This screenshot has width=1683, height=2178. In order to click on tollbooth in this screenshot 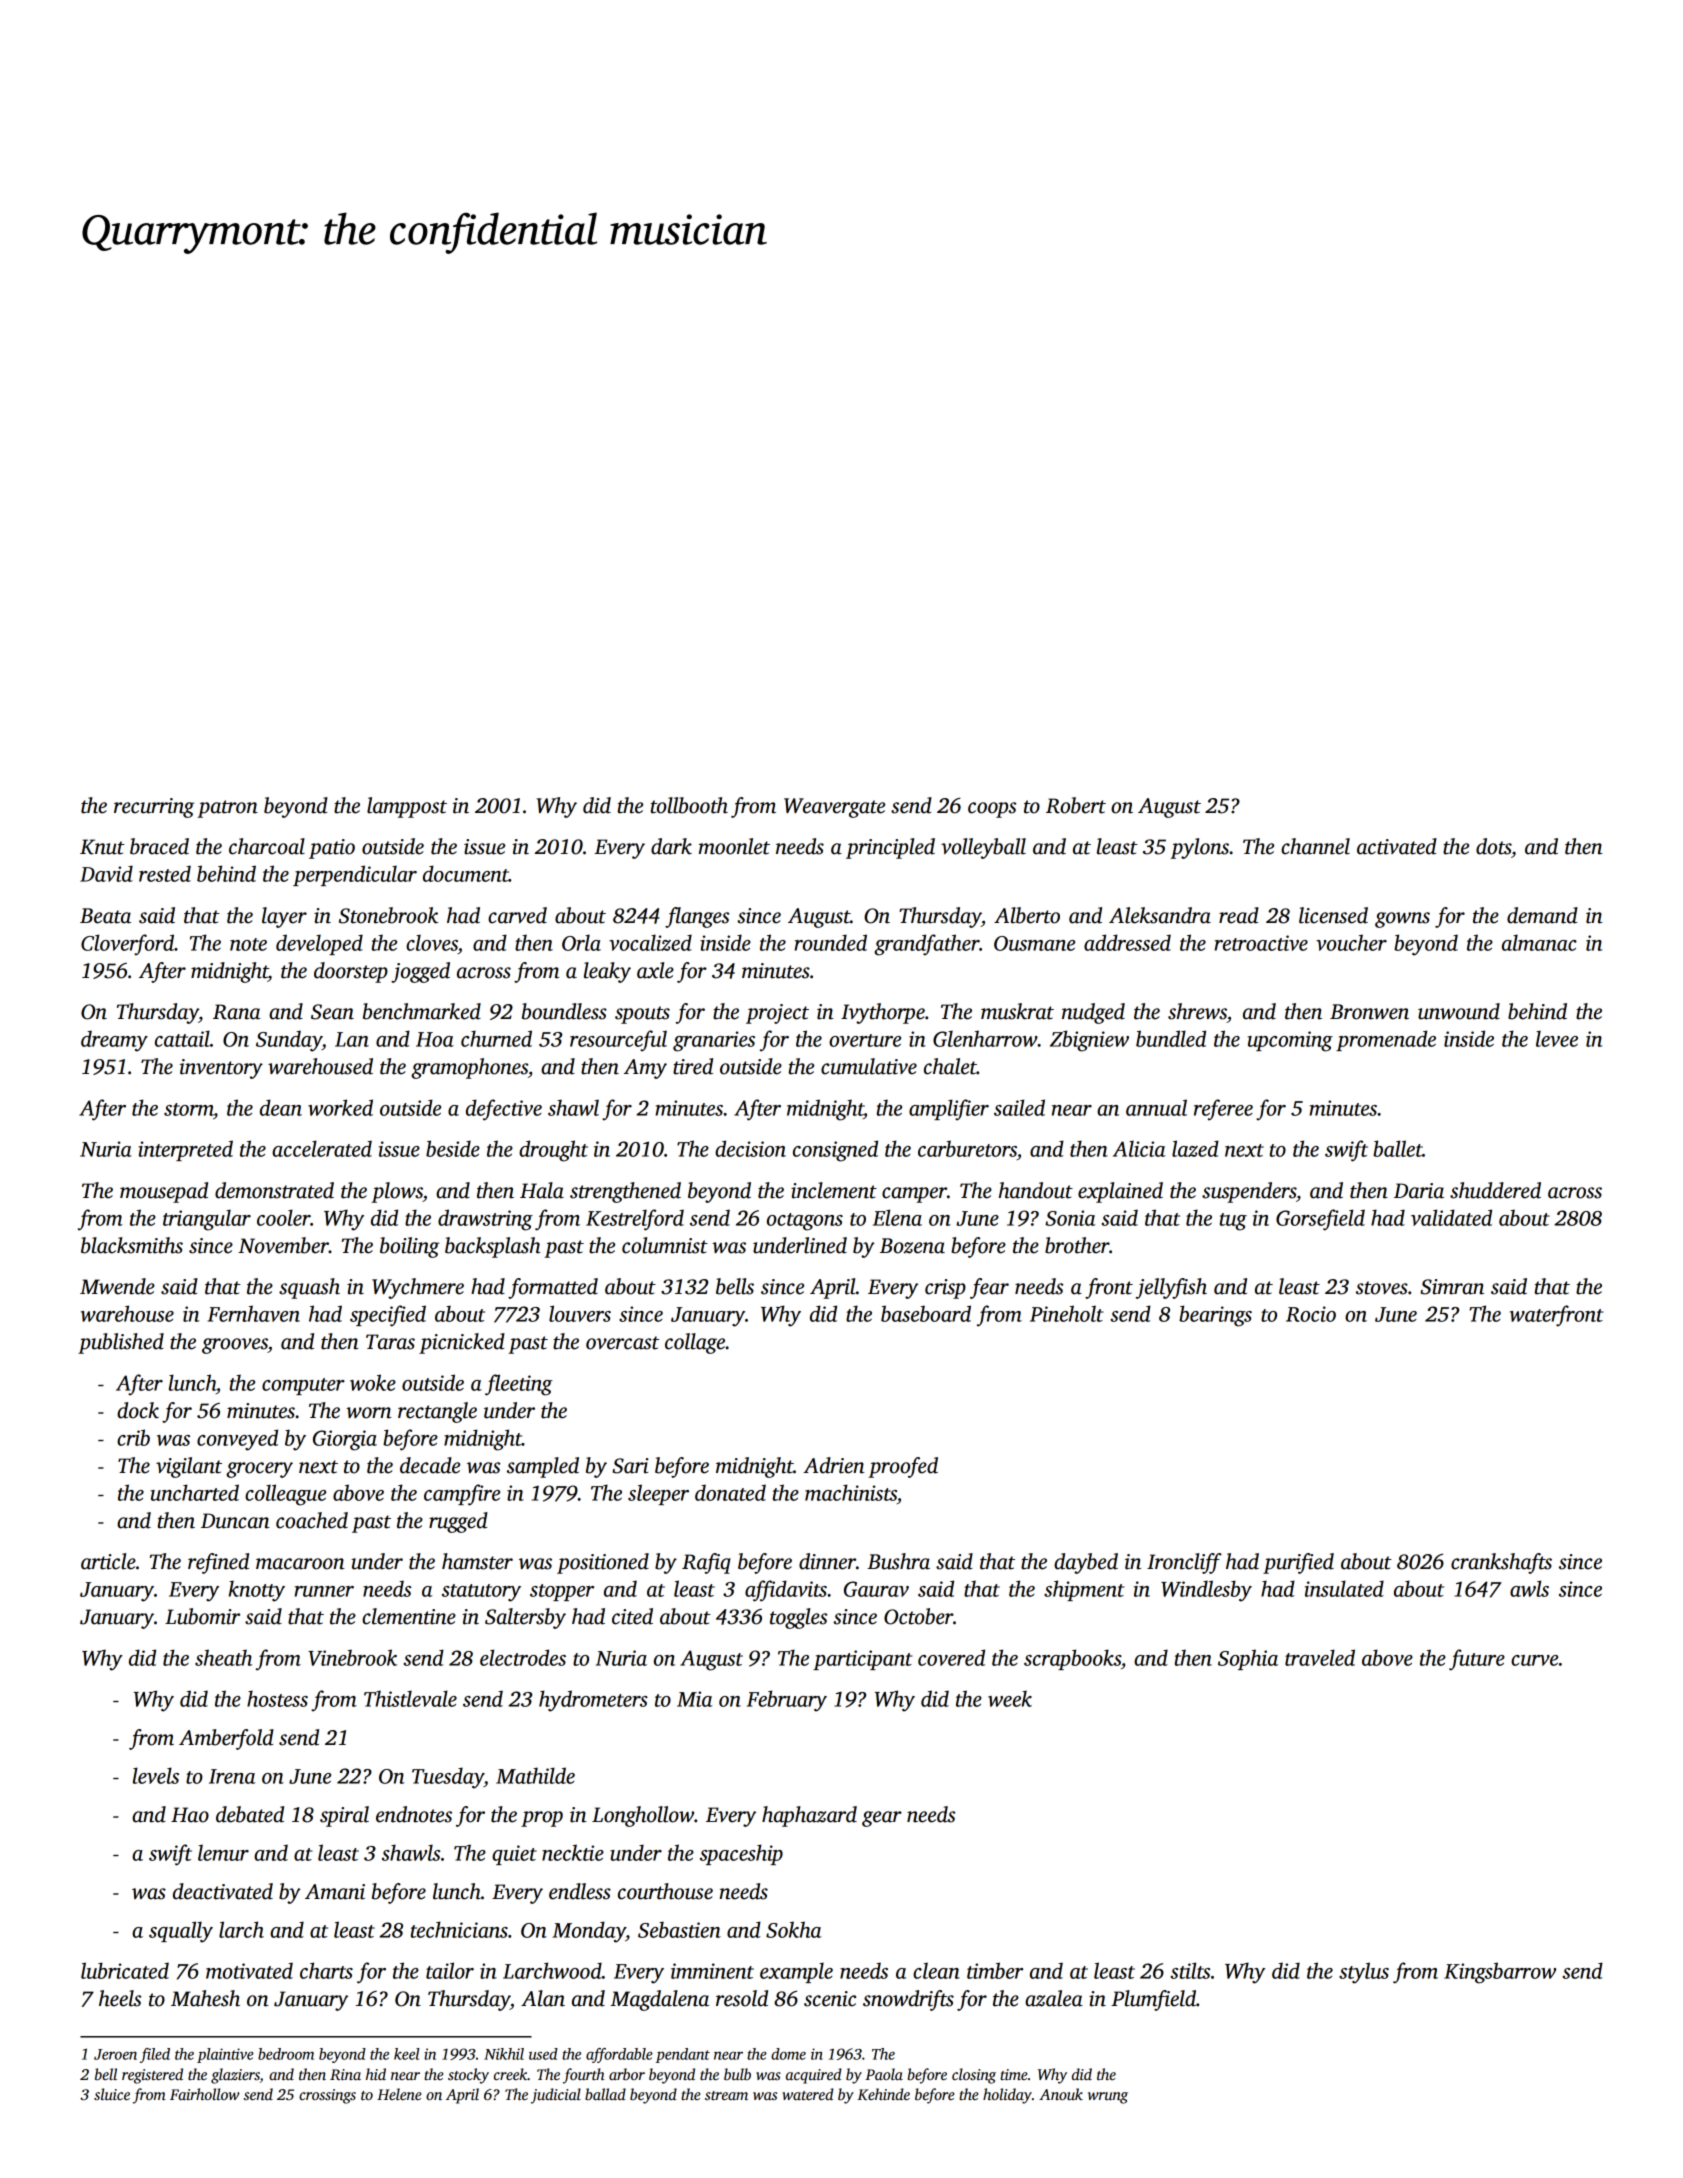, I will do `click(689, 805)`.
